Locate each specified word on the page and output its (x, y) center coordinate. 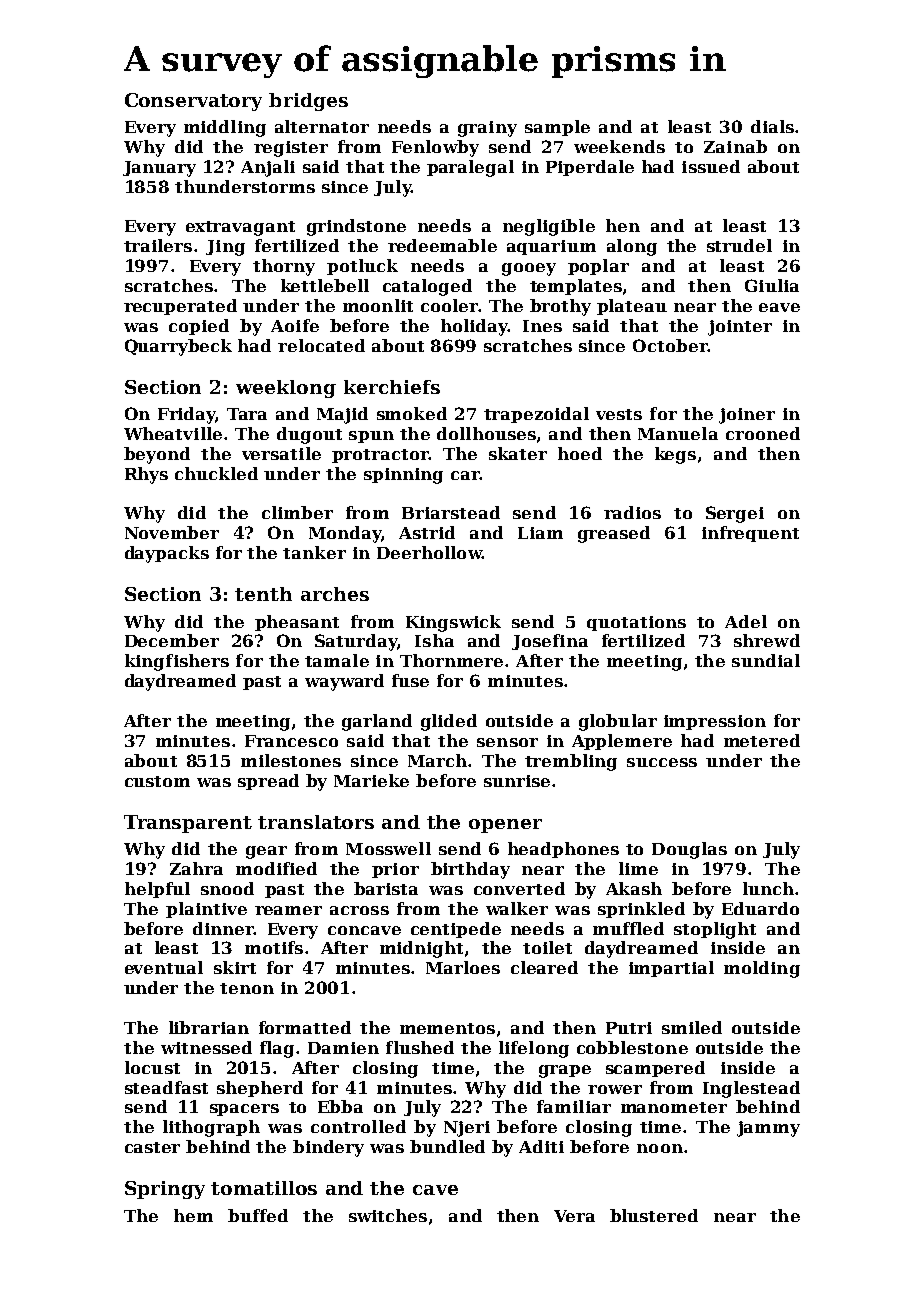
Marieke (371, 780)
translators (316, 822)
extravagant (240, 228)
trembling (571, 762)
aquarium (551, 247)
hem (193, 1215)
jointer (740, 328)
